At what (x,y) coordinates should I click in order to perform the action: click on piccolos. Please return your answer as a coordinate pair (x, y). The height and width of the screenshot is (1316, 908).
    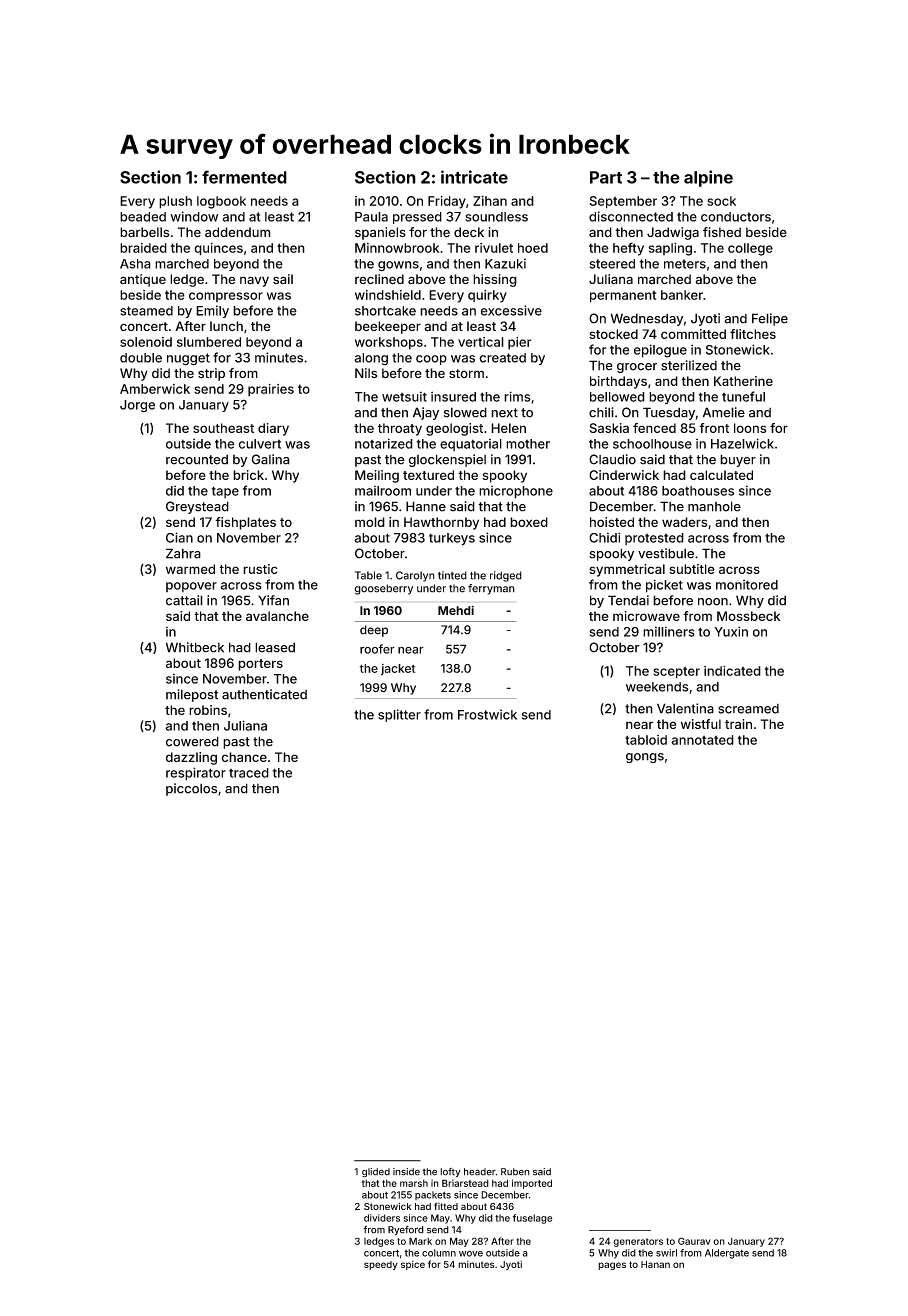
    Looking at the image, I should click on (191, 789).
